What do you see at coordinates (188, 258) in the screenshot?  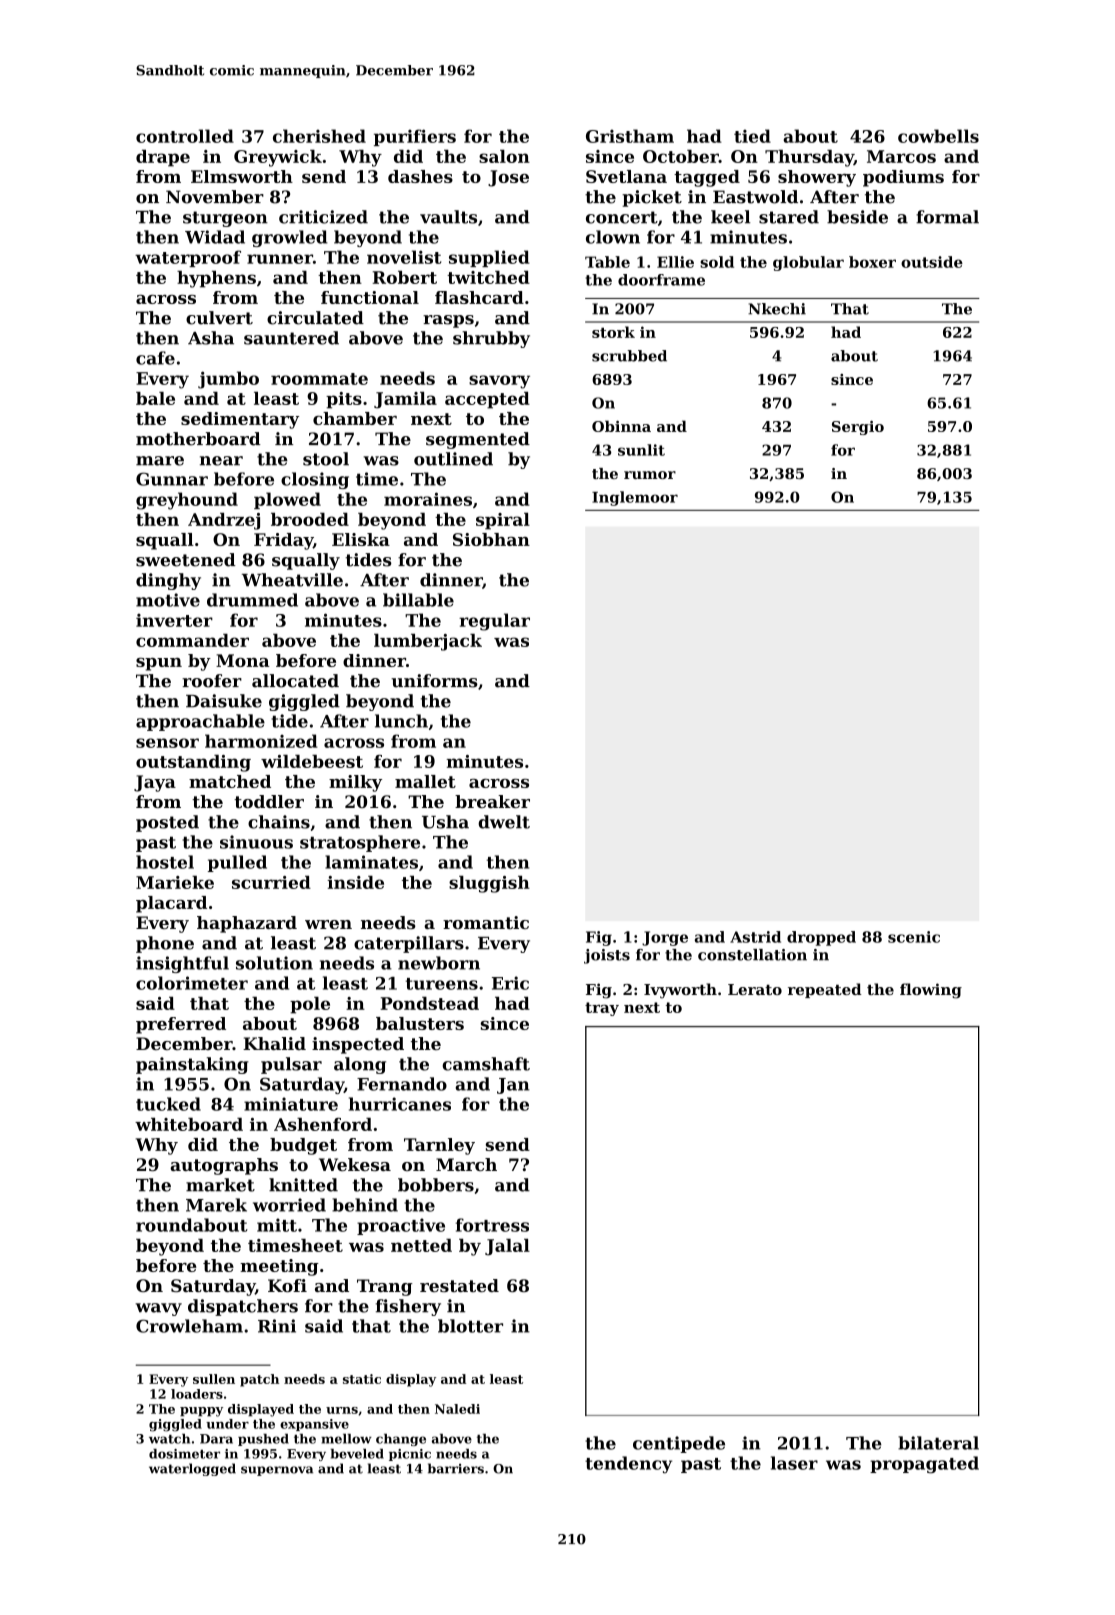 I see `waterproof` at bounding box center [188, 258].
